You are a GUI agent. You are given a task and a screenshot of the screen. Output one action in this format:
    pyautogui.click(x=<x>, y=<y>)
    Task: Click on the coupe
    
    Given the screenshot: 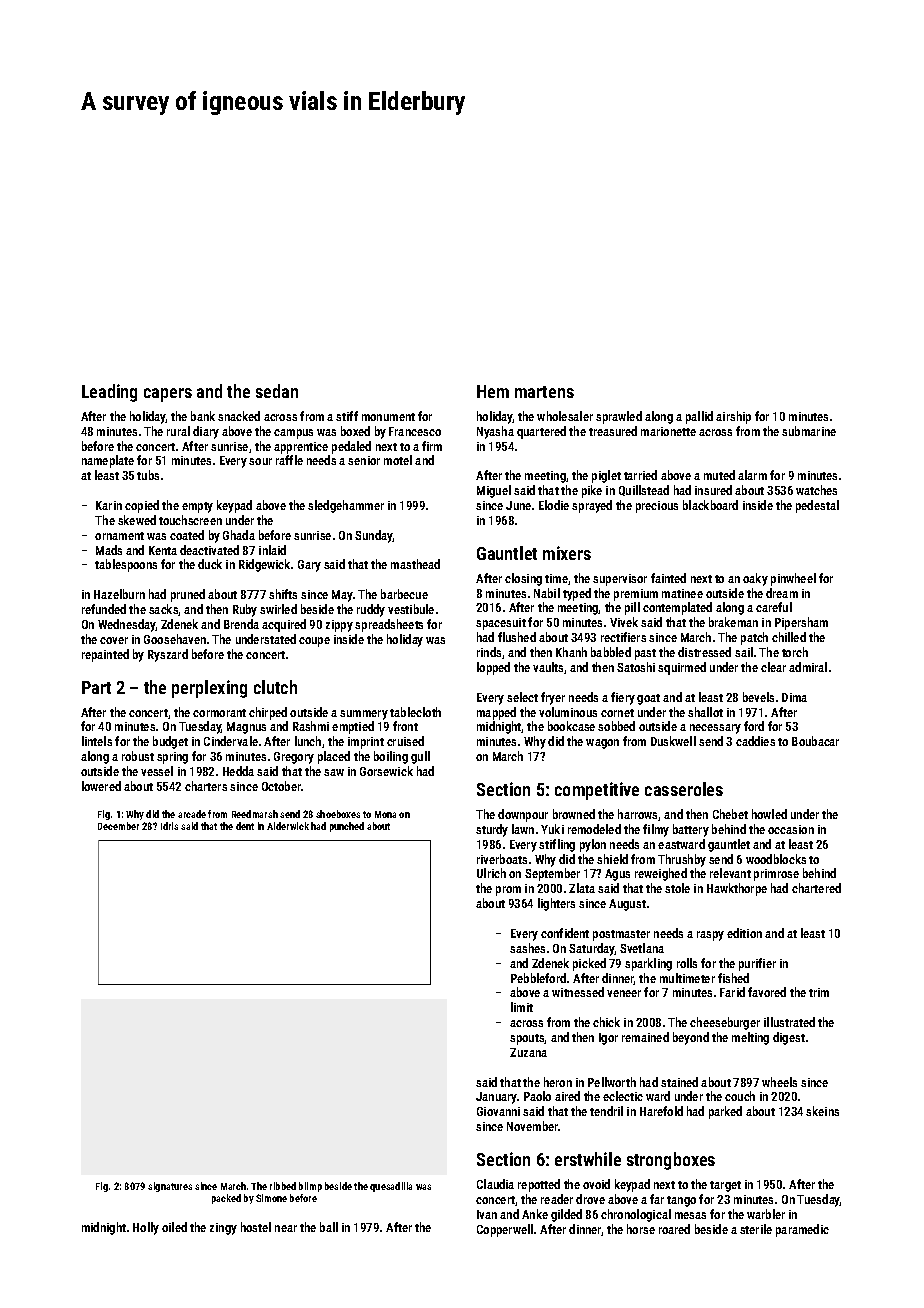 What is the action you would take?
    pyautogui.click(x=314, y=642)
